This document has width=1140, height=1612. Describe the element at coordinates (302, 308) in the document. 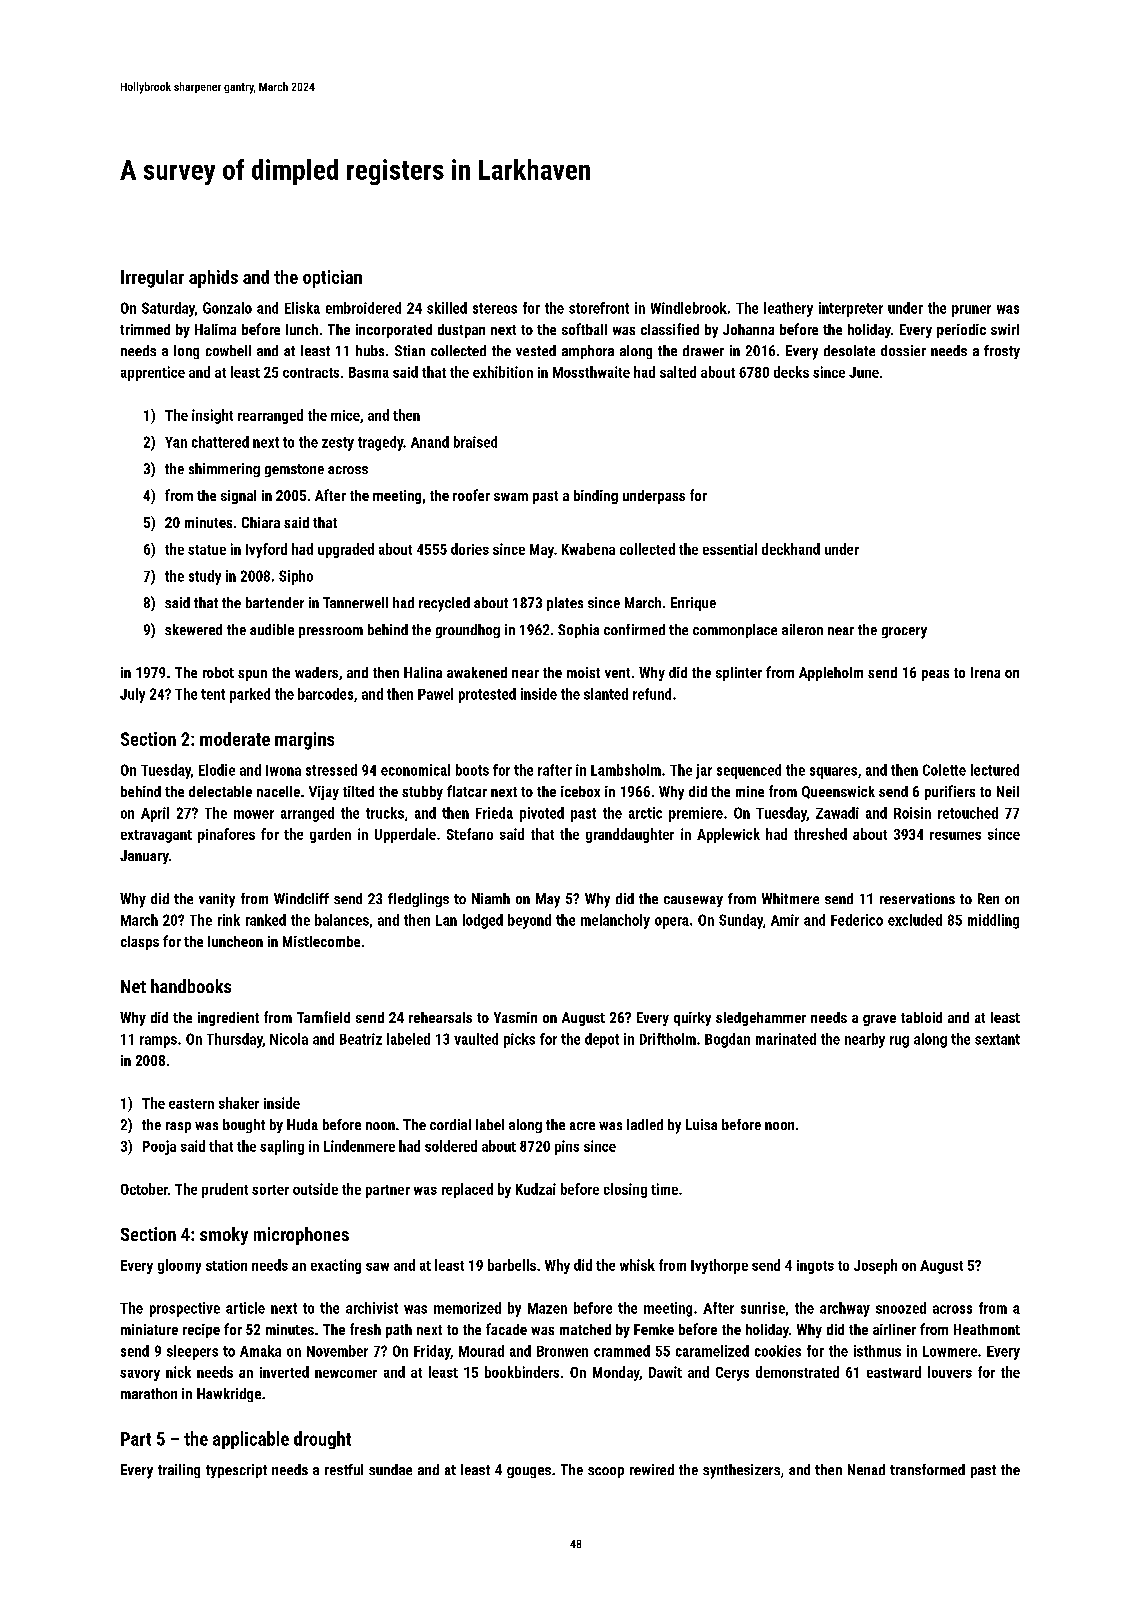

I see `Eliska` at that location.
